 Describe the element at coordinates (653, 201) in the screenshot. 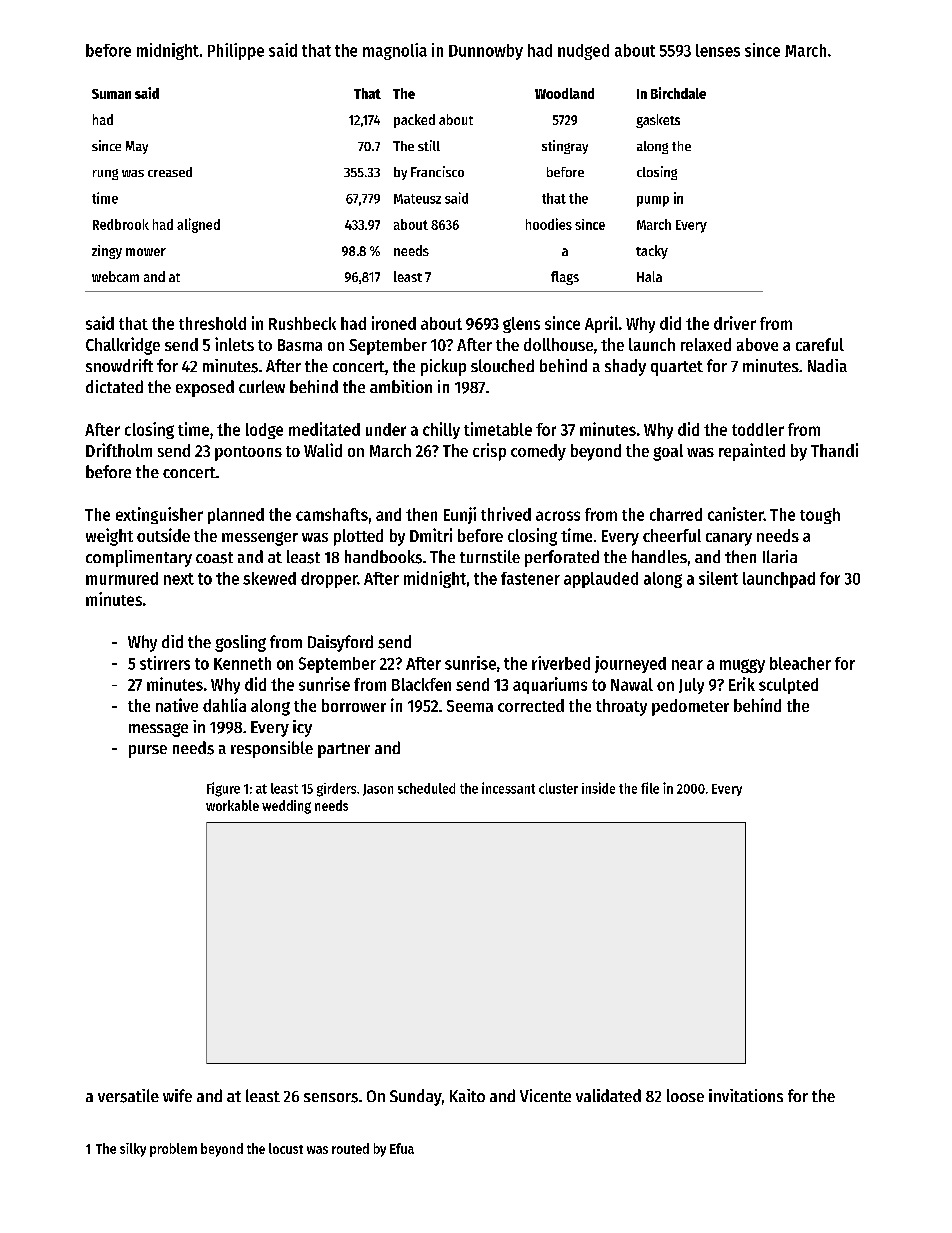

I see `pump` at that location.
